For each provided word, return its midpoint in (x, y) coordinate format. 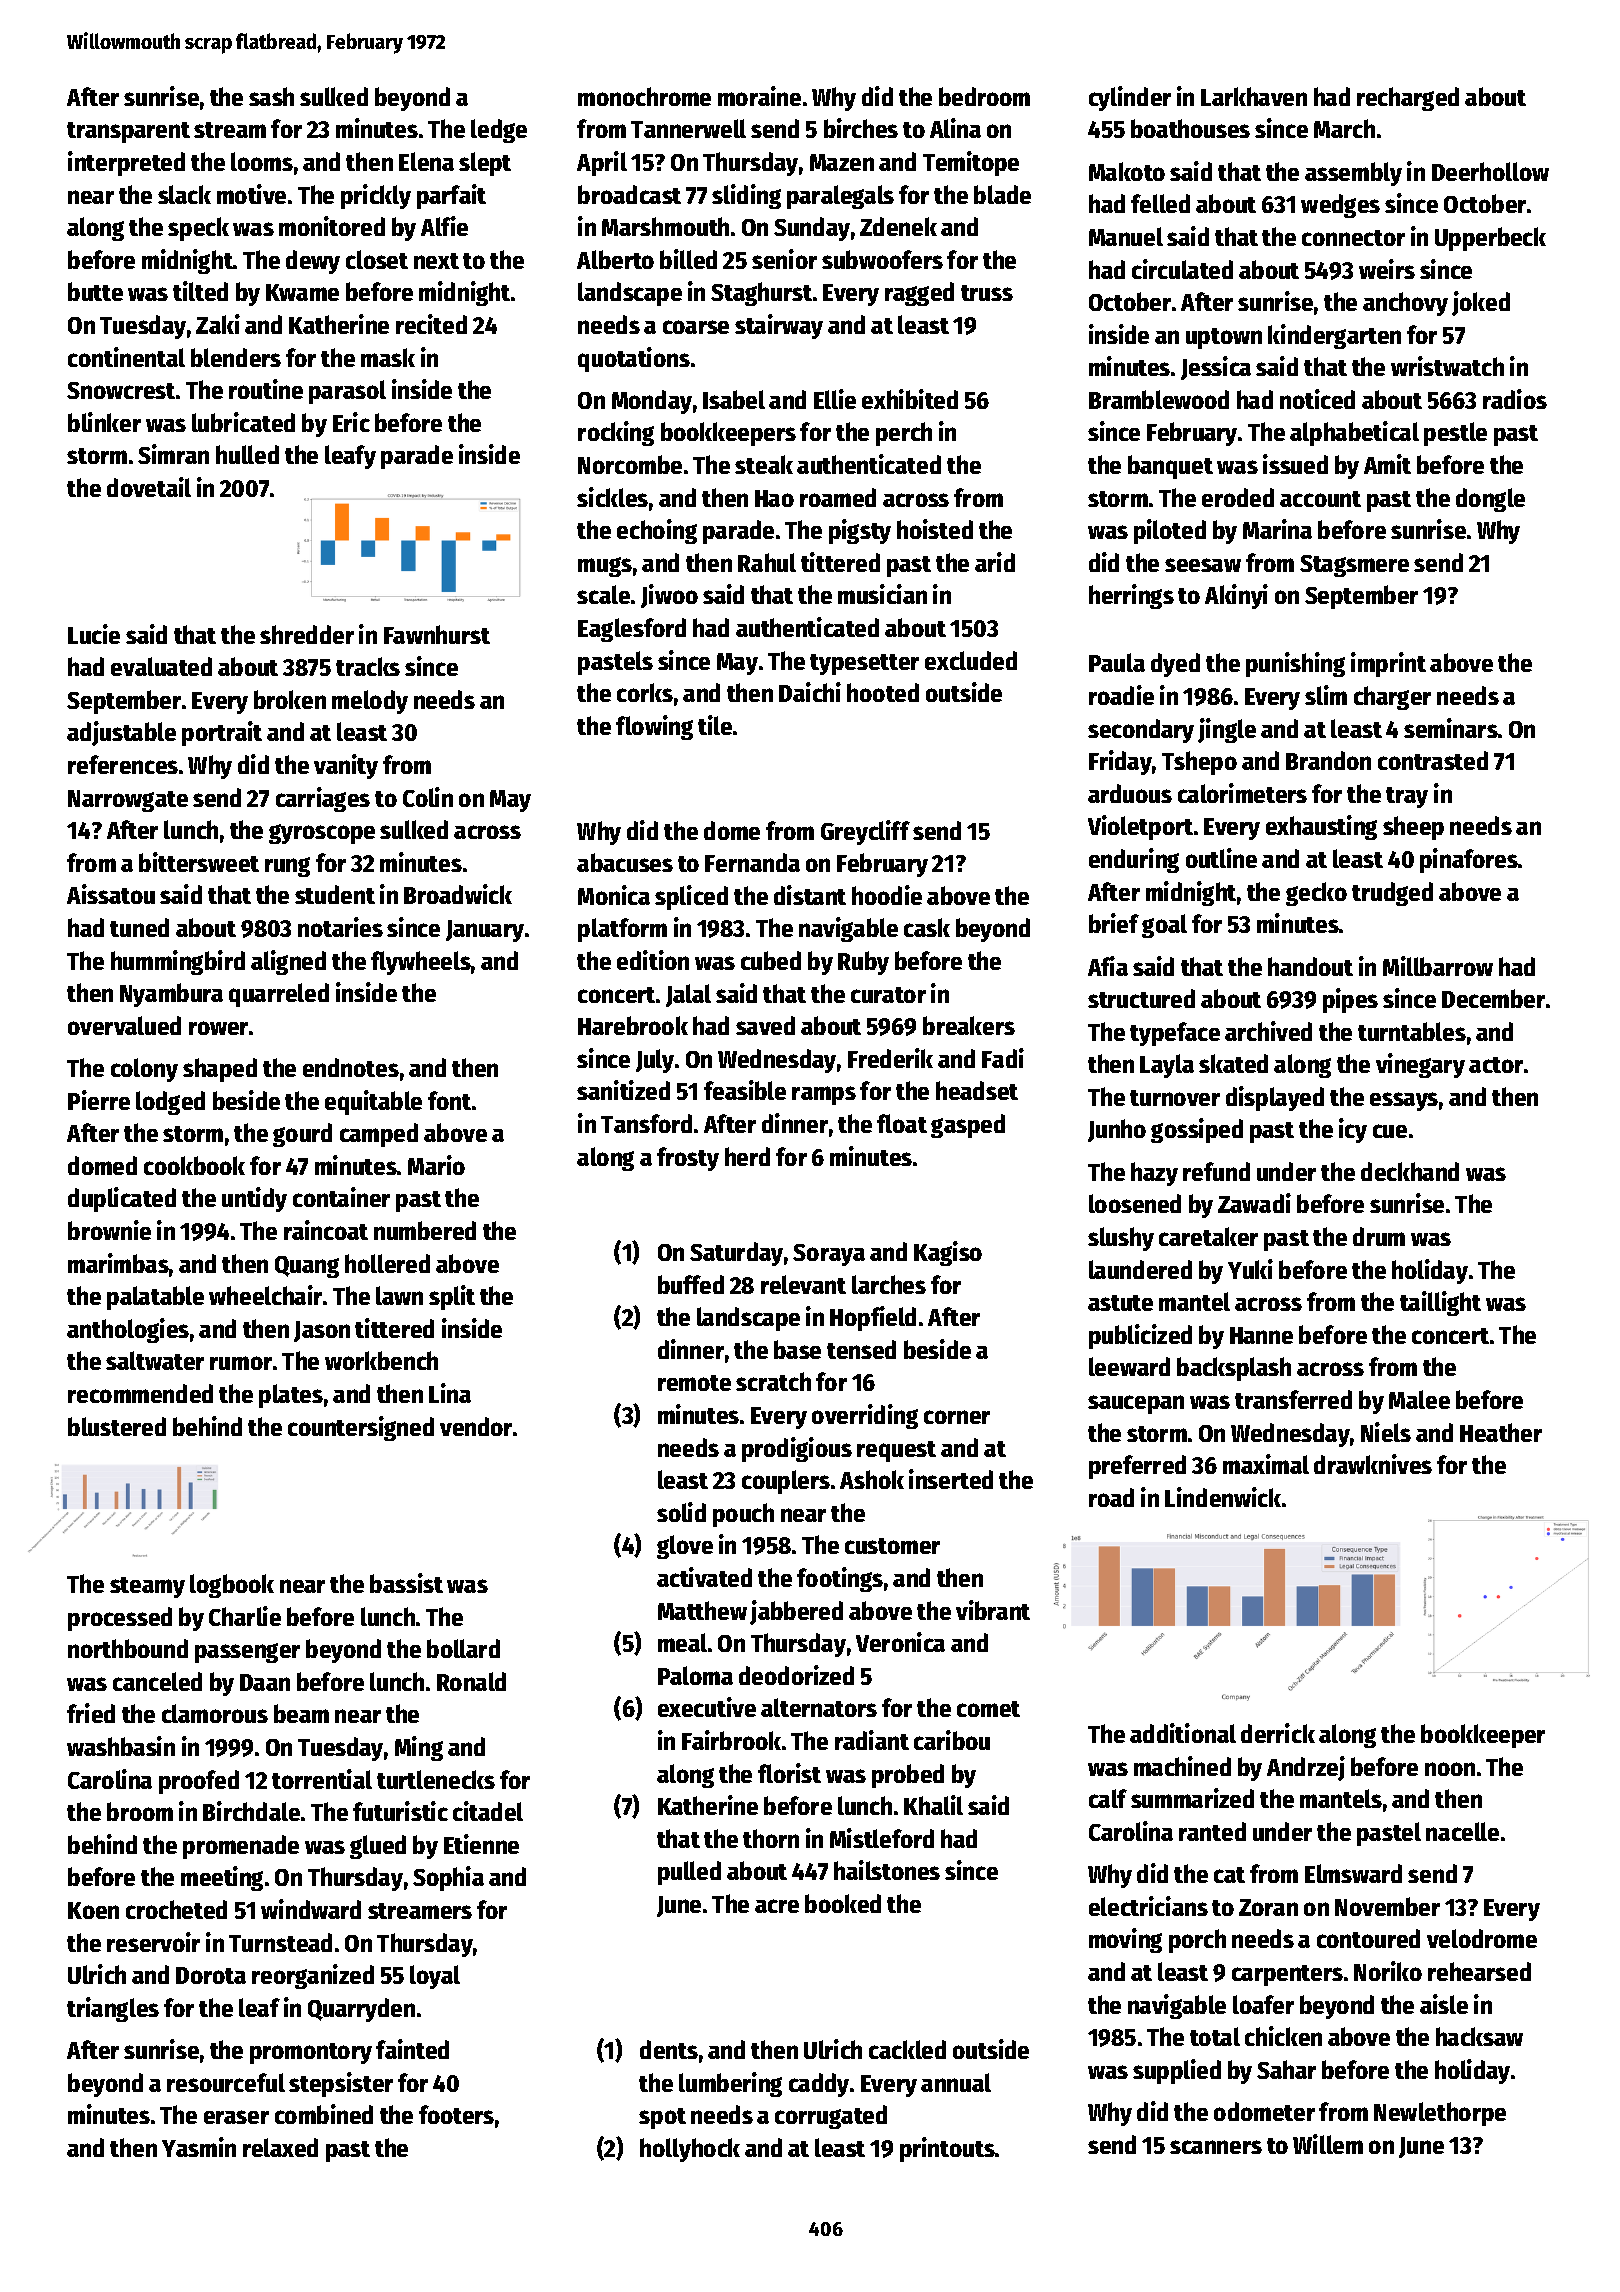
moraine (759, 96)
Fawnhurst (437, 634)
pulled (689, 1873)
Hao (774, 498)
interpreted (126, 163)
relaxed (280, 2147)
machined (1182, 1766)
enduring (1134, 860)
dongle (1490, 500)
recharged (1408, 99)
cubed (771, 960)
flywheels (421, 963)
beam (301, 1713)
